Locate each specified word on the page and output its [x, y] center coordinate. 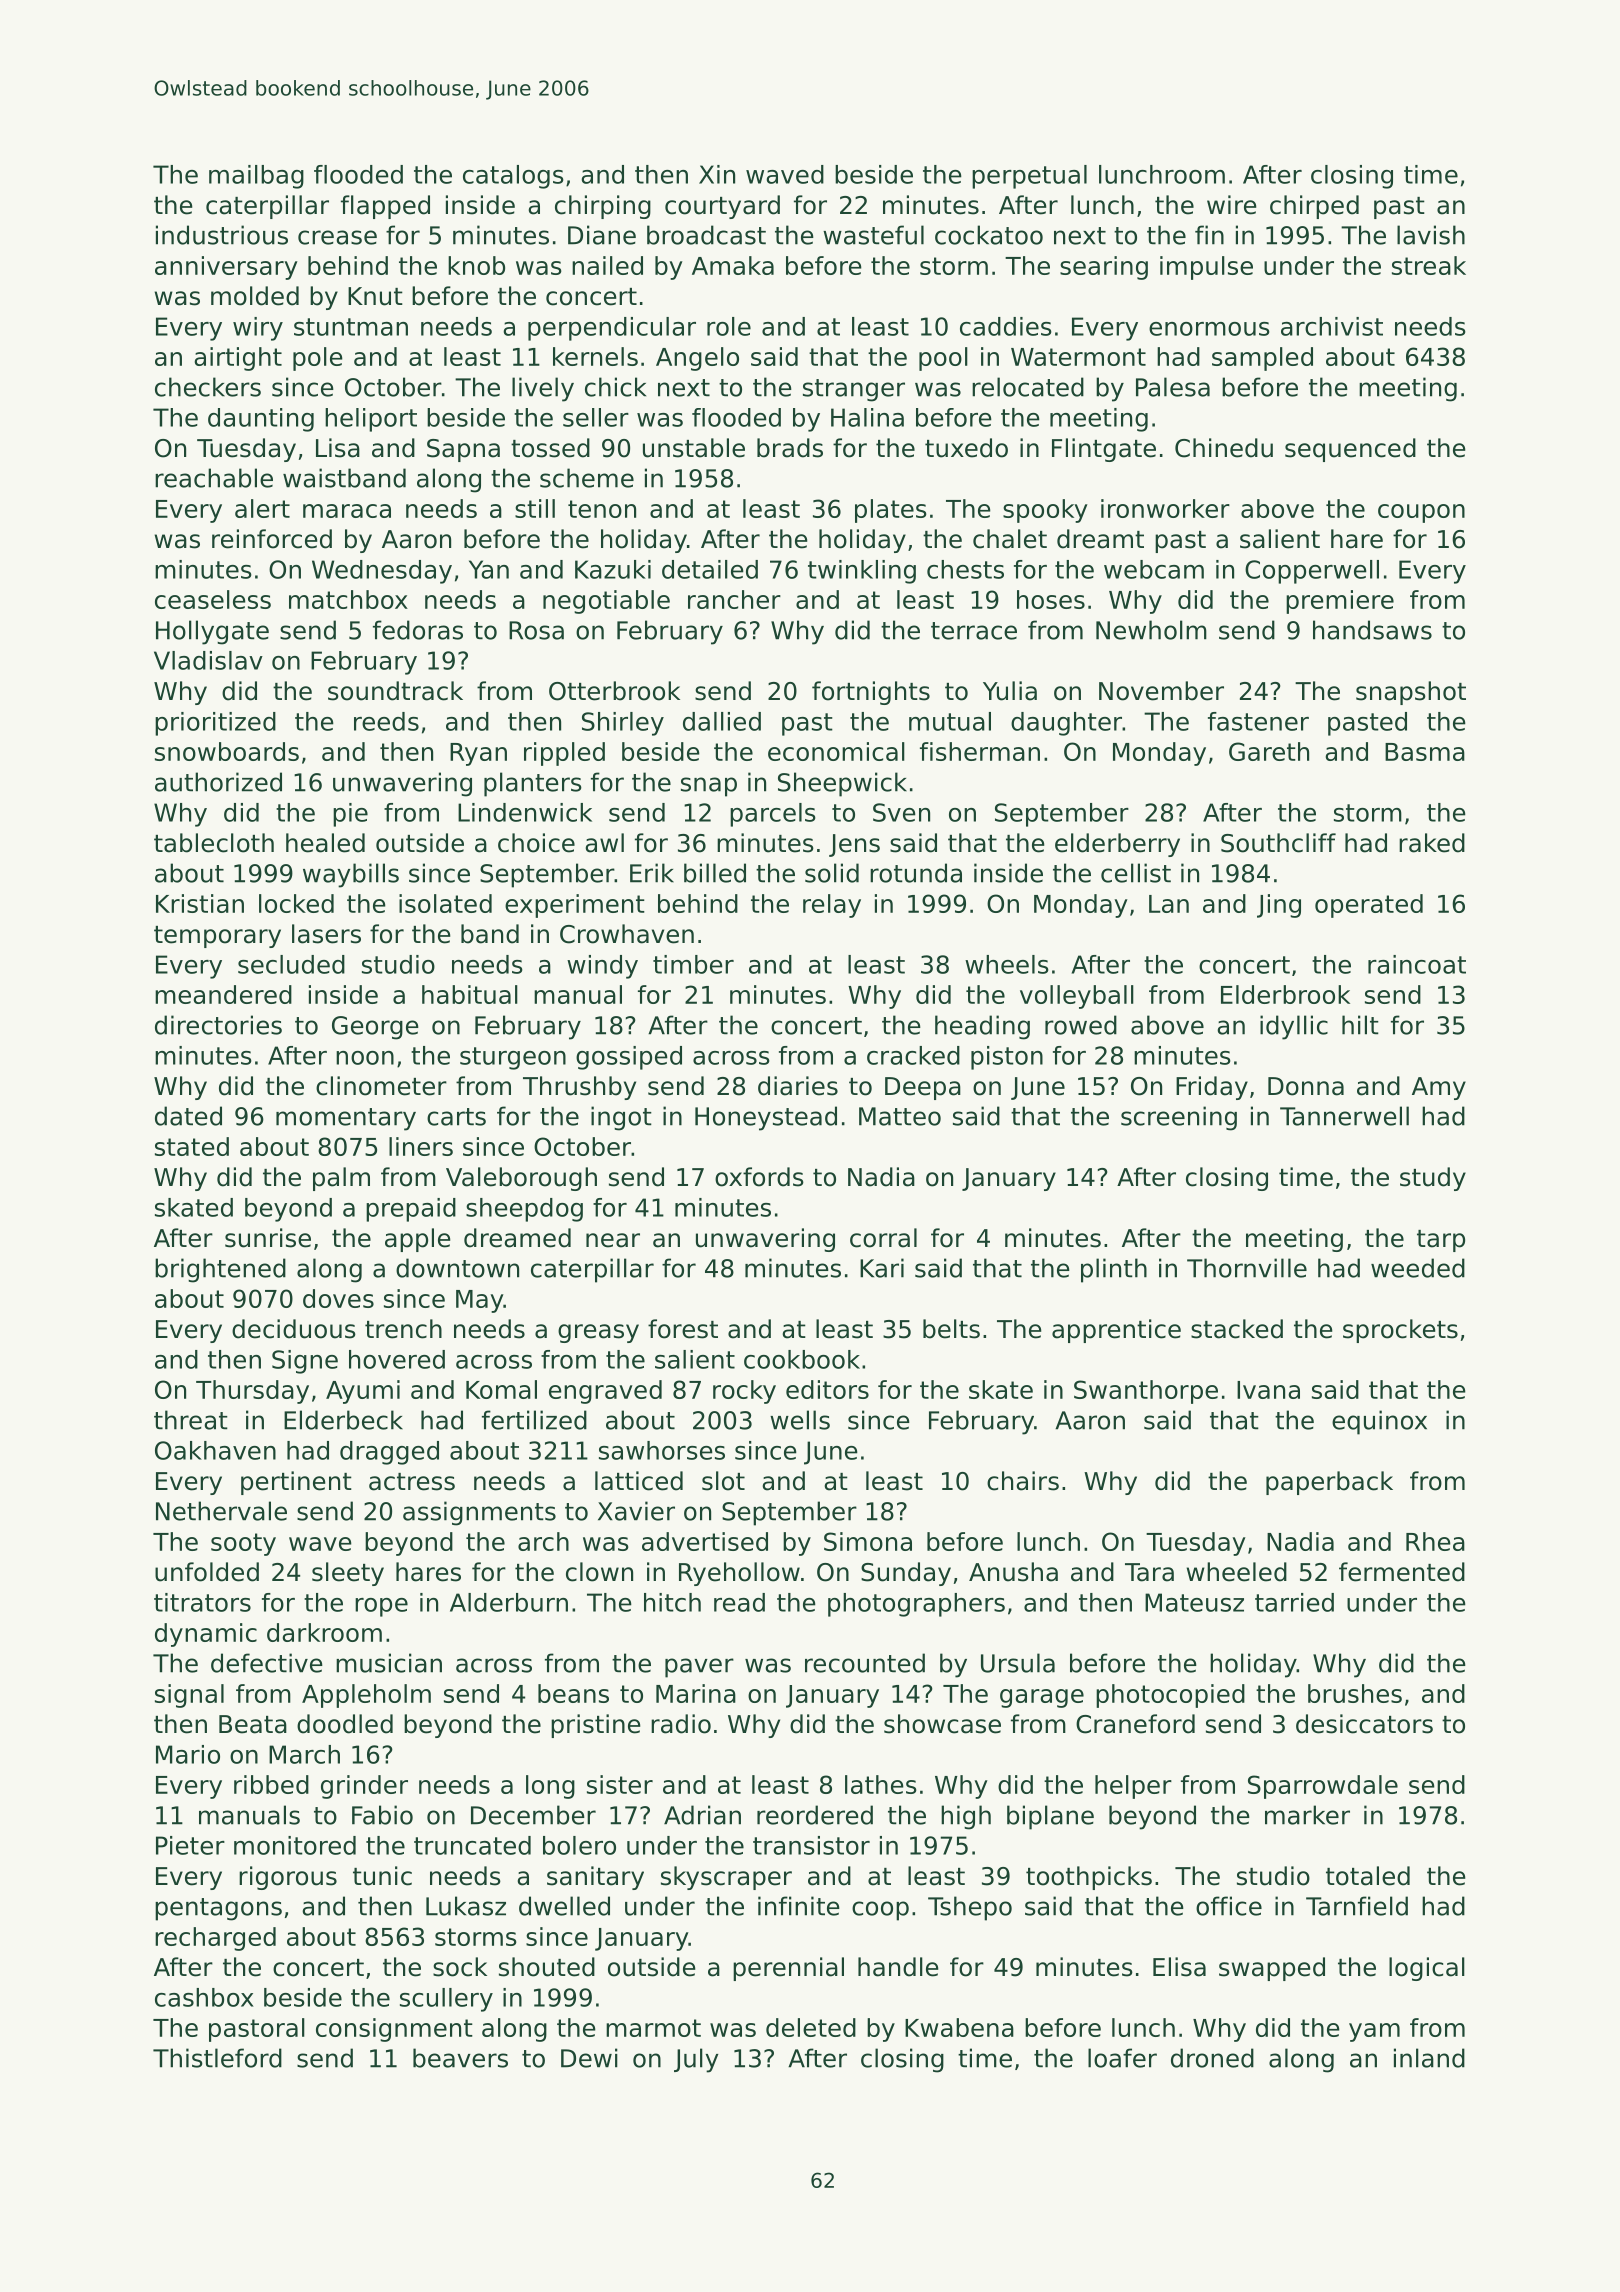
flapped [385, 207]
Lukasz [466, 1906]
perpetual [1029, 177]
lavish [1431, 235]
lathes [881, 1784]
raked [1432, 843]
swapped [1272, 1969]
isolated [445, 903]
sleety [348, 1574]
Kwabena [959, 2027]
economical [836, 751]
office [1229, 1906]
